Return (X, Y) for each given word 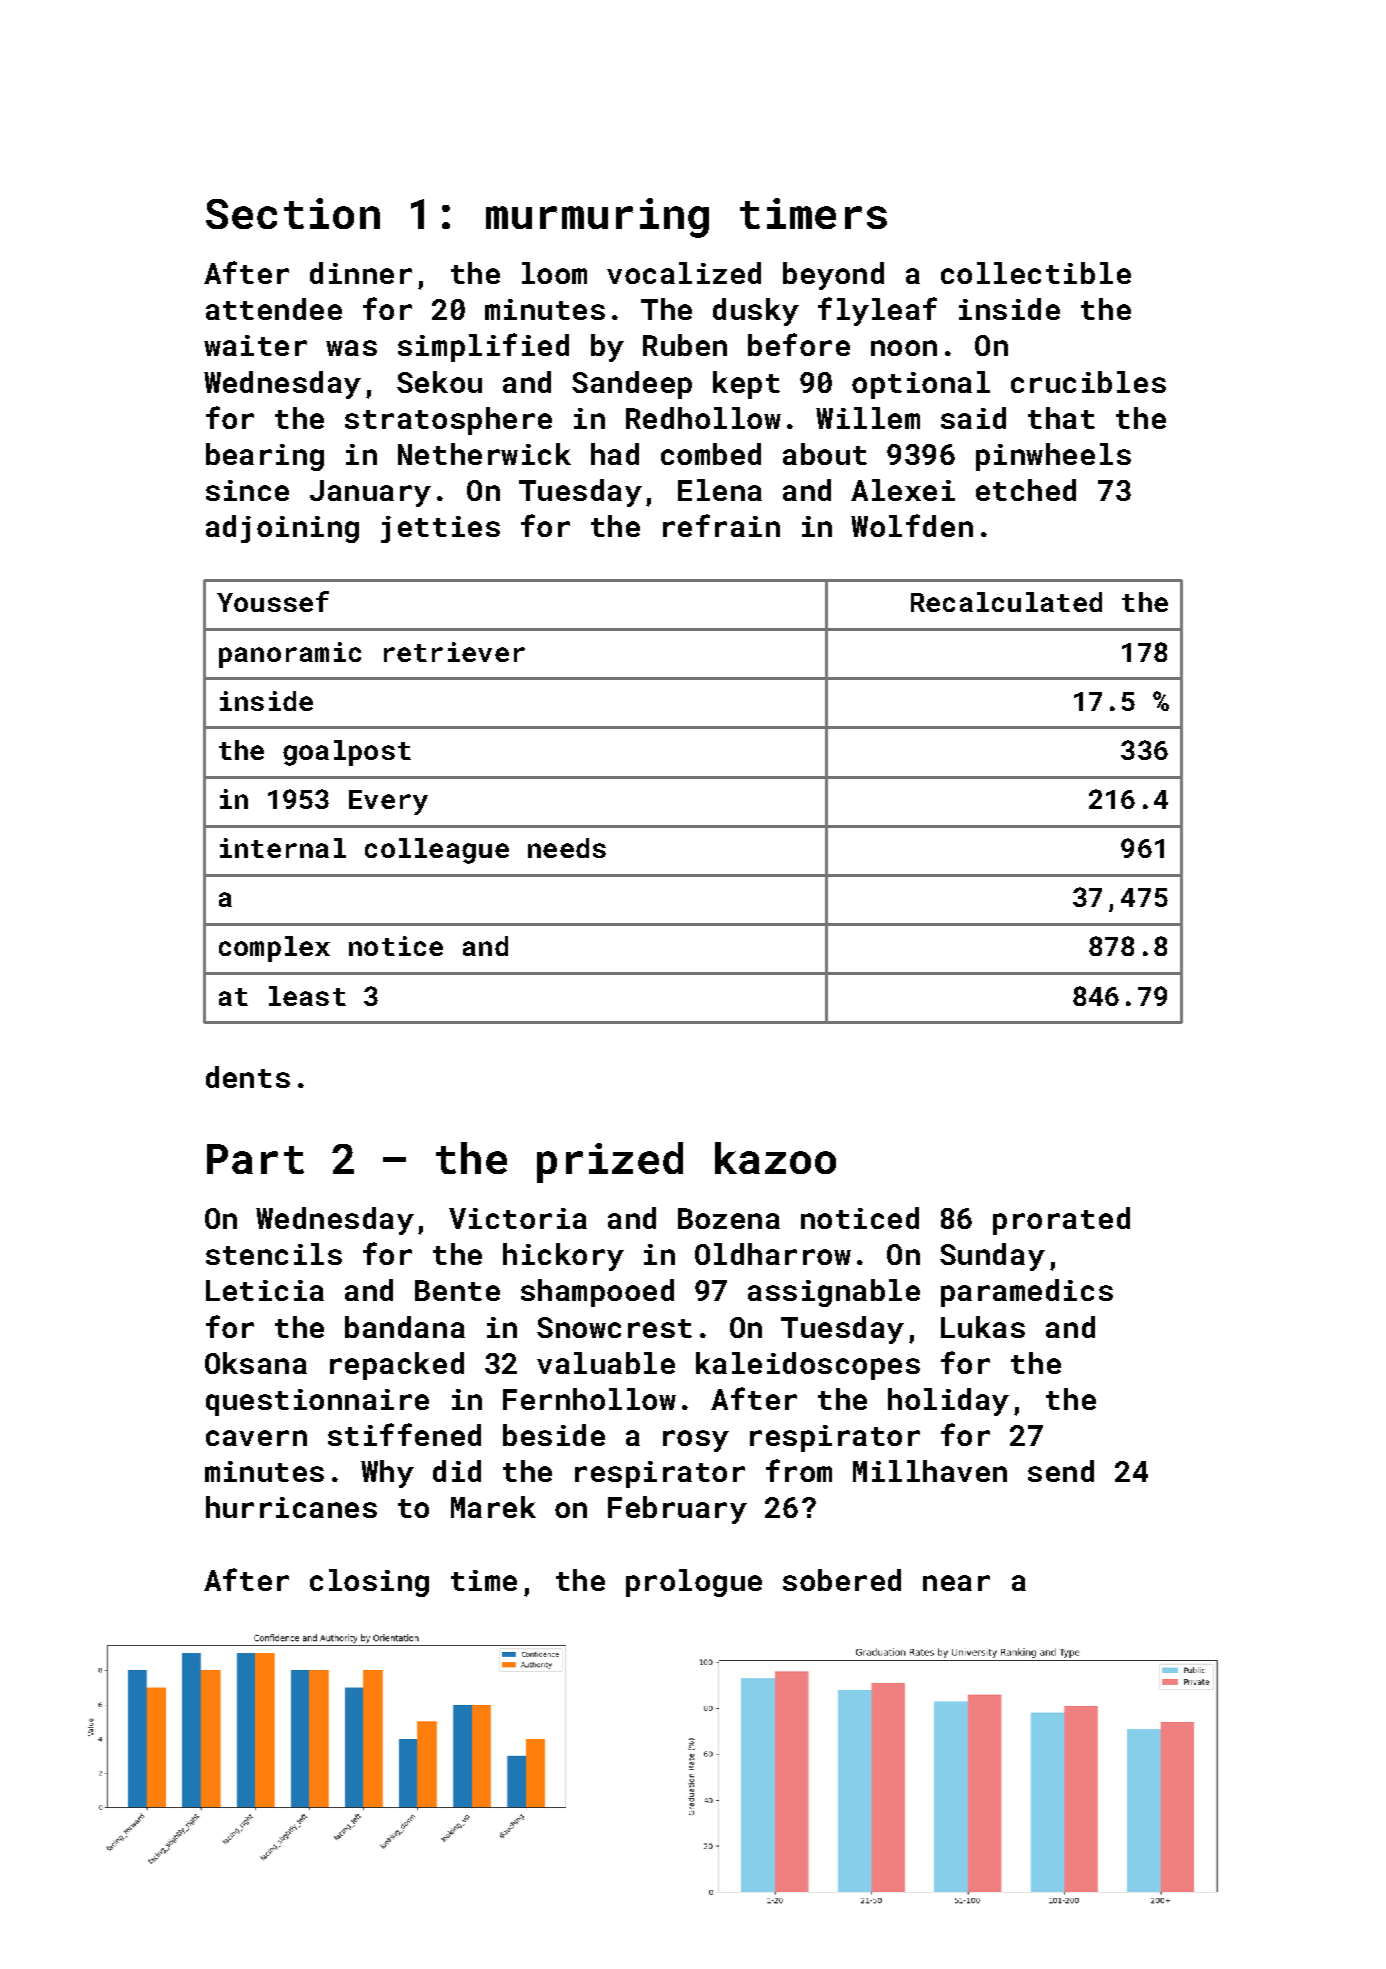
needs (567, 848)
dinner (361, 273)
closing (369, 1583)
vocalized (684, 273)
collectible (1036, 273)
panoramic (290, 655)
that (1061, 418)
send (1061, 1471)
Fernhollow (589, 1399)
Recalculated (1006, 602)
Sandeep (632, 385)
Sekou (439, 382)
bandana (405, 1327)
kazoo (775, 1158)
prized (610, 1162)
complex (274, 949)
